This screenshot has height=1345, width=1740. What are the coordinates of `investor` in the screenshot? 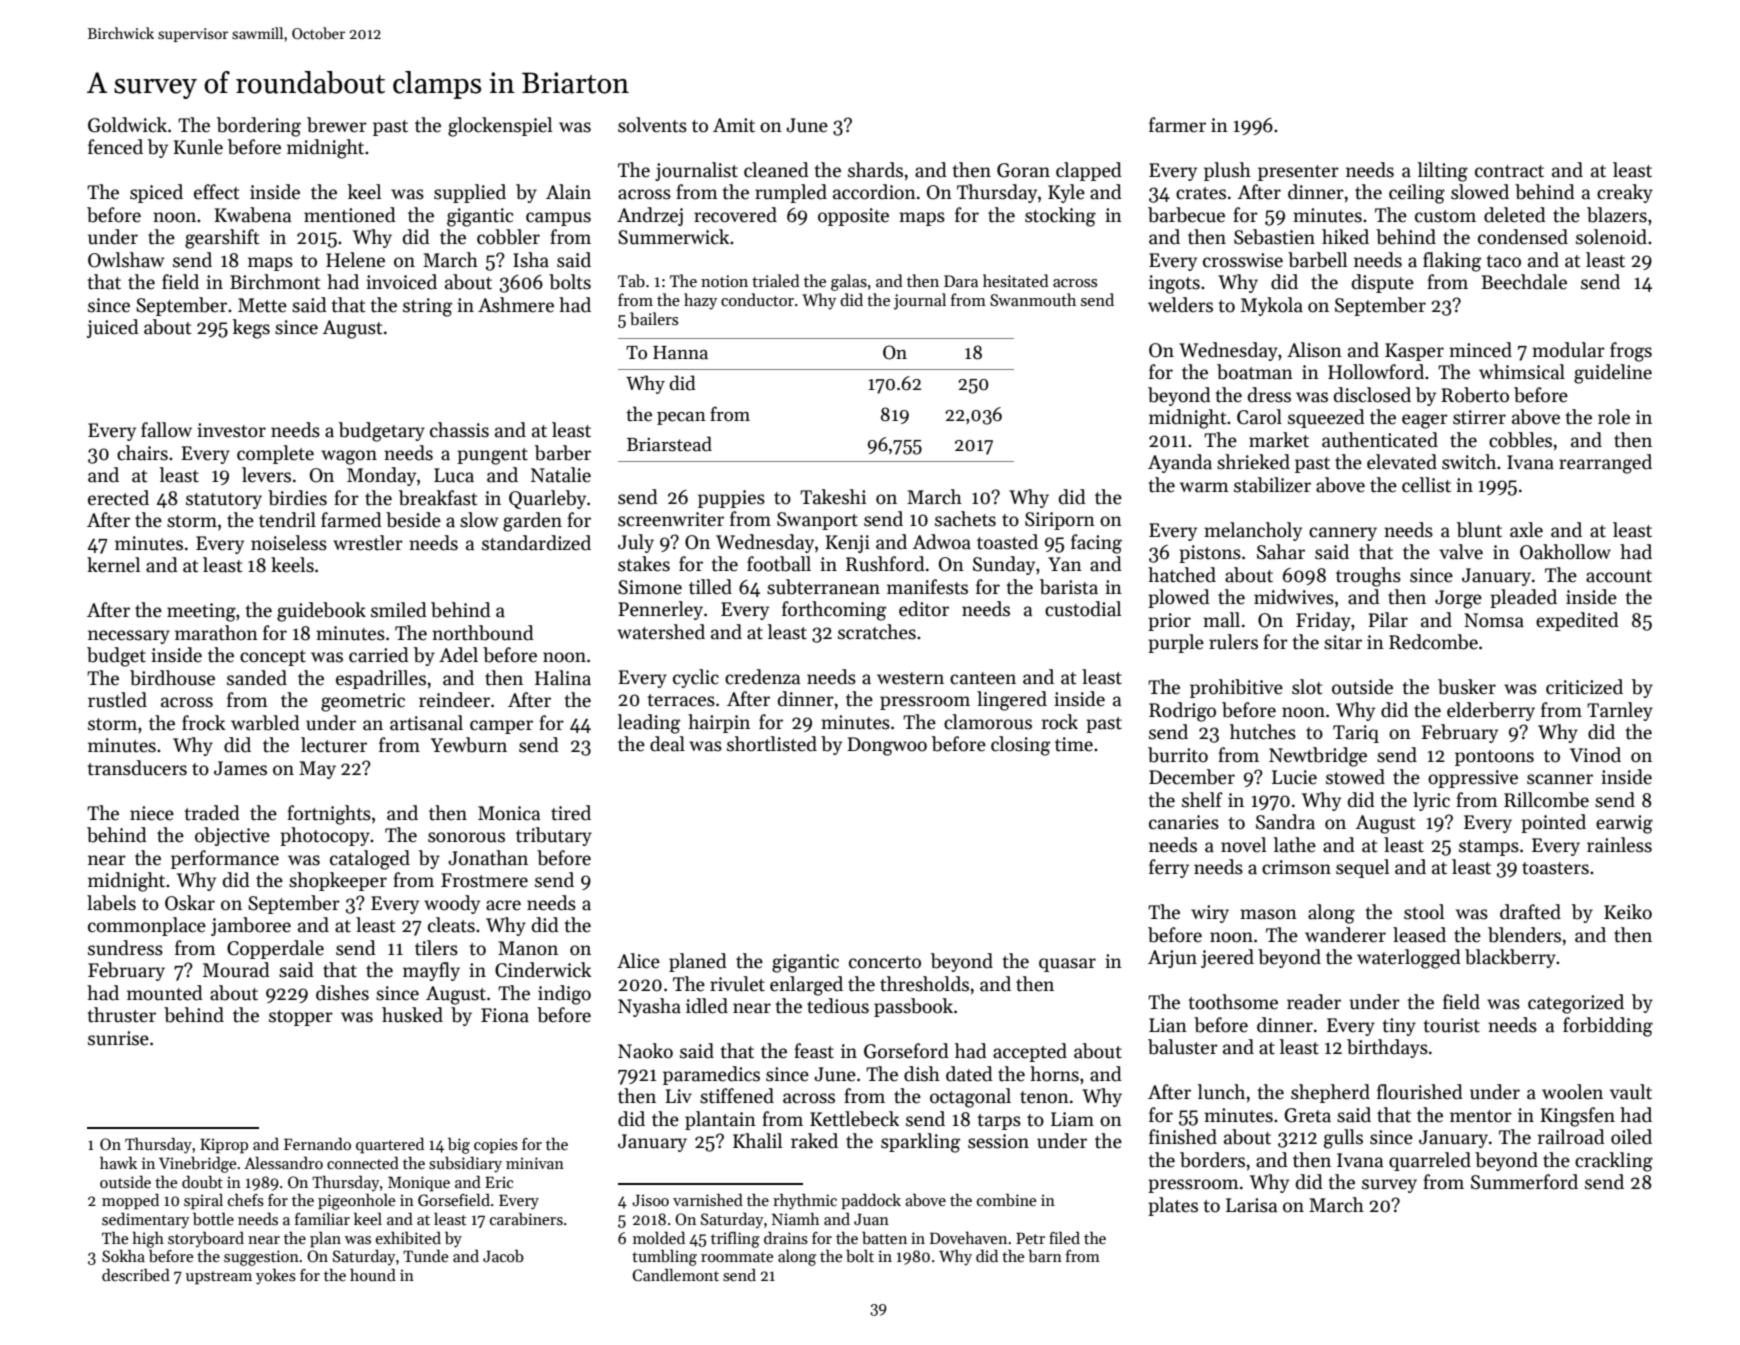 It's located at (231, 430).
